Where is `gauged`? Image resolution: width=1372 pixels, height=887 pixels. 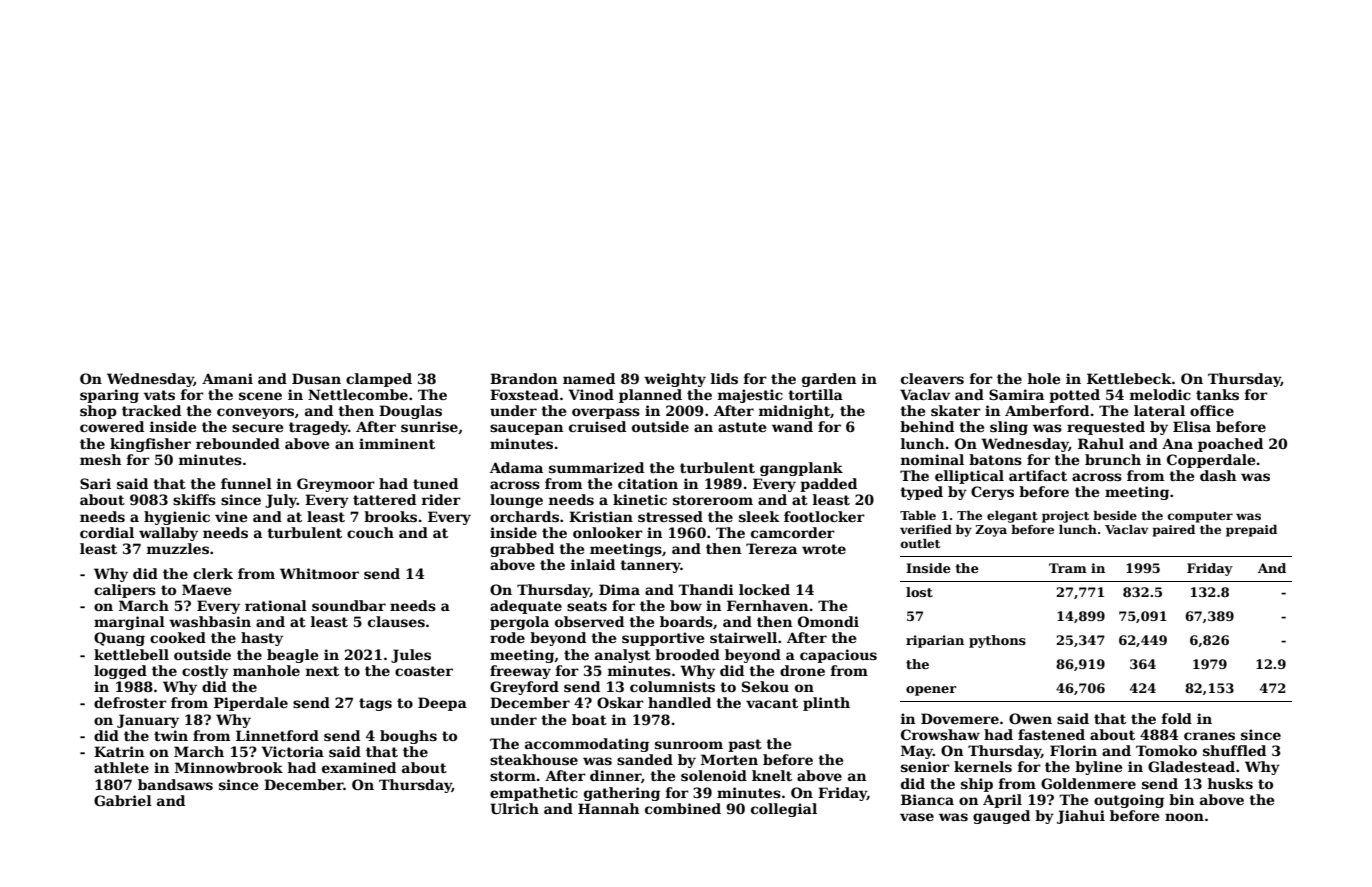 gauged is located at coordinates (1001, 817).
